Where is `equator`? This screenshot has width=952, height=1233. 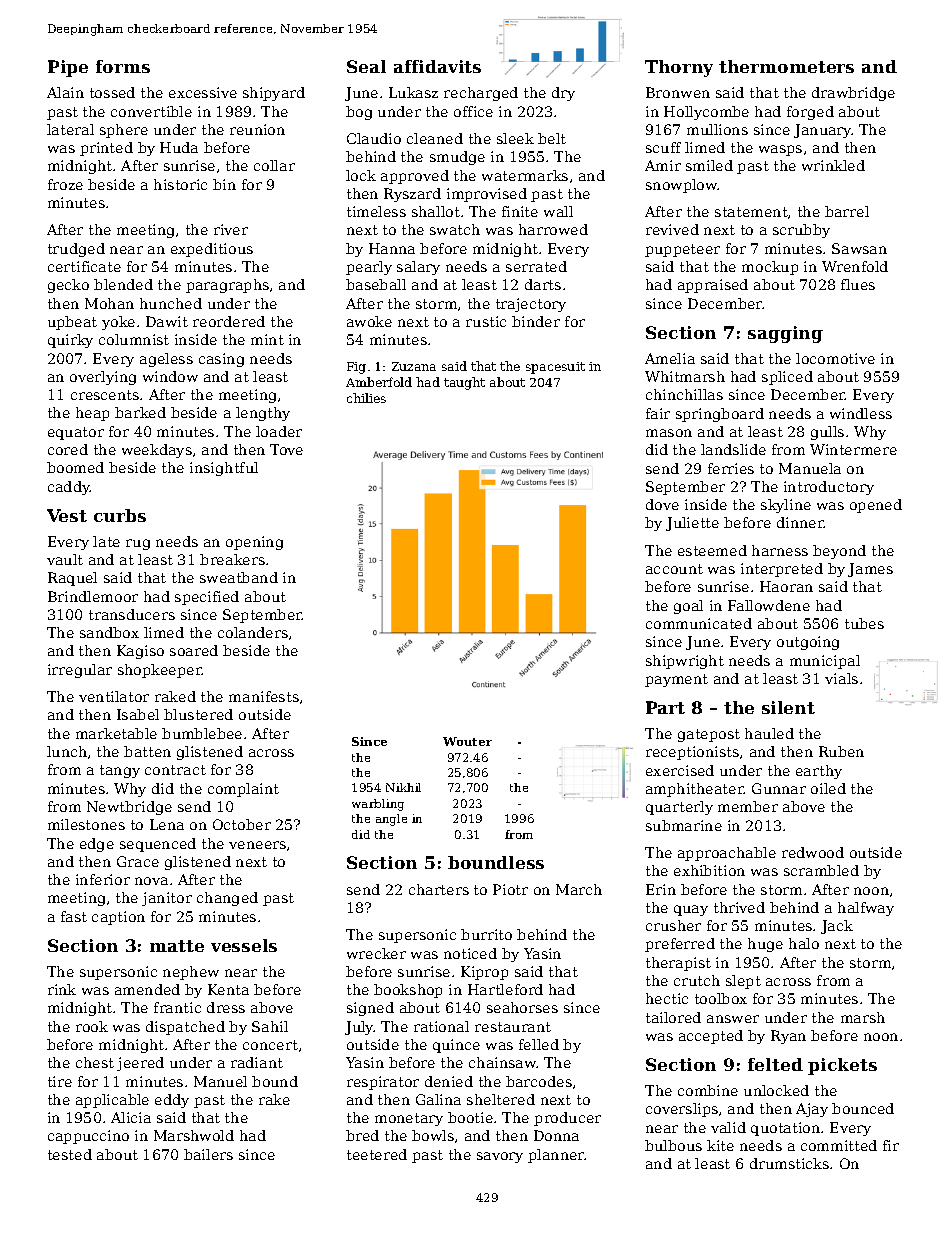
equator is located at coordinates (76, 433).
